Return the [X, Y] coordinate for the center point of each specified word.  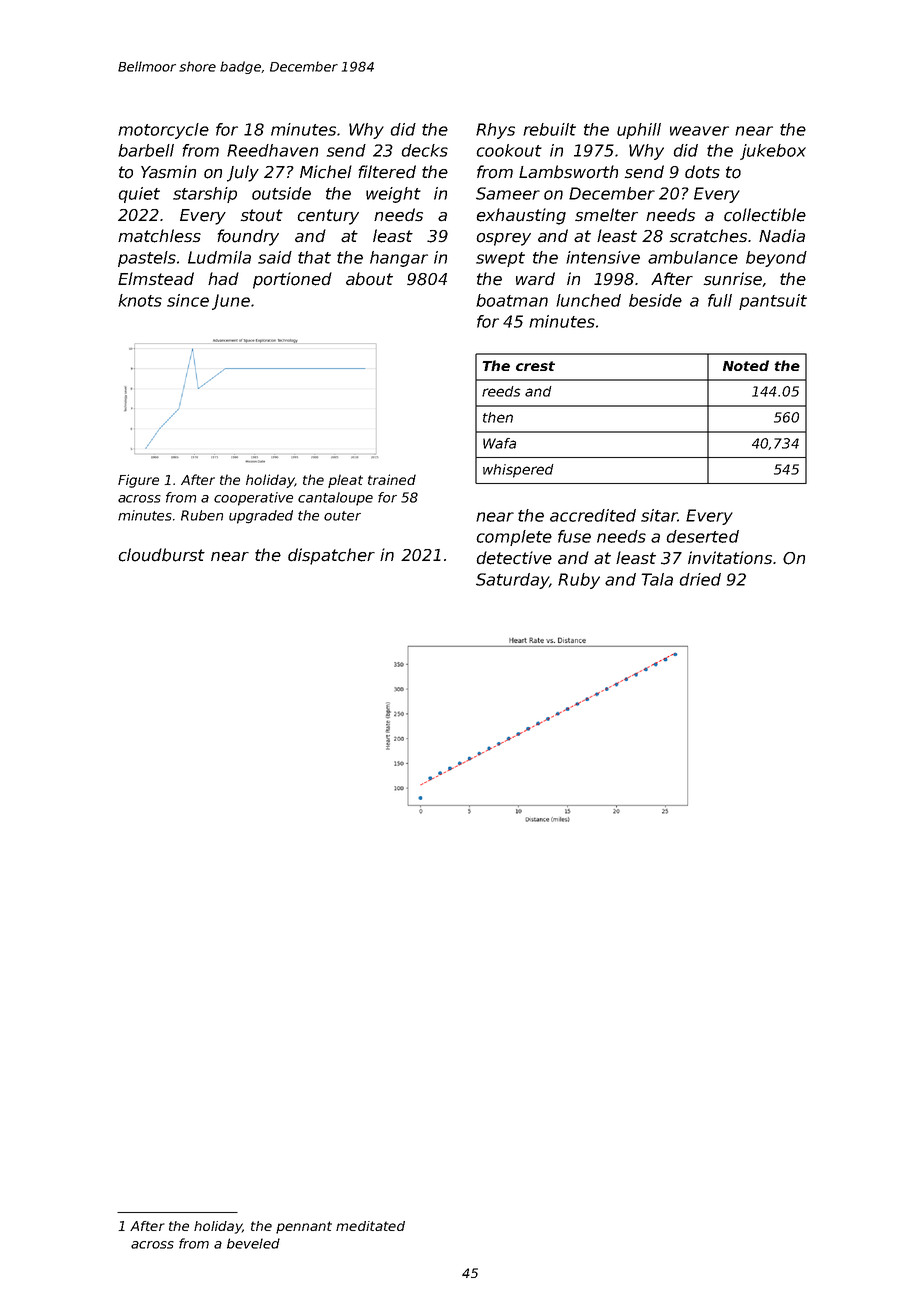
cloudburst [162, 555]
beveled [253, 1243]
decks [425, 150]
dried [700, 579]
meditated [370, 1226]
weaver [699, 131]
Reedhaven [272, 150]
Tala [657, 579]
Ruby [579, 581]
